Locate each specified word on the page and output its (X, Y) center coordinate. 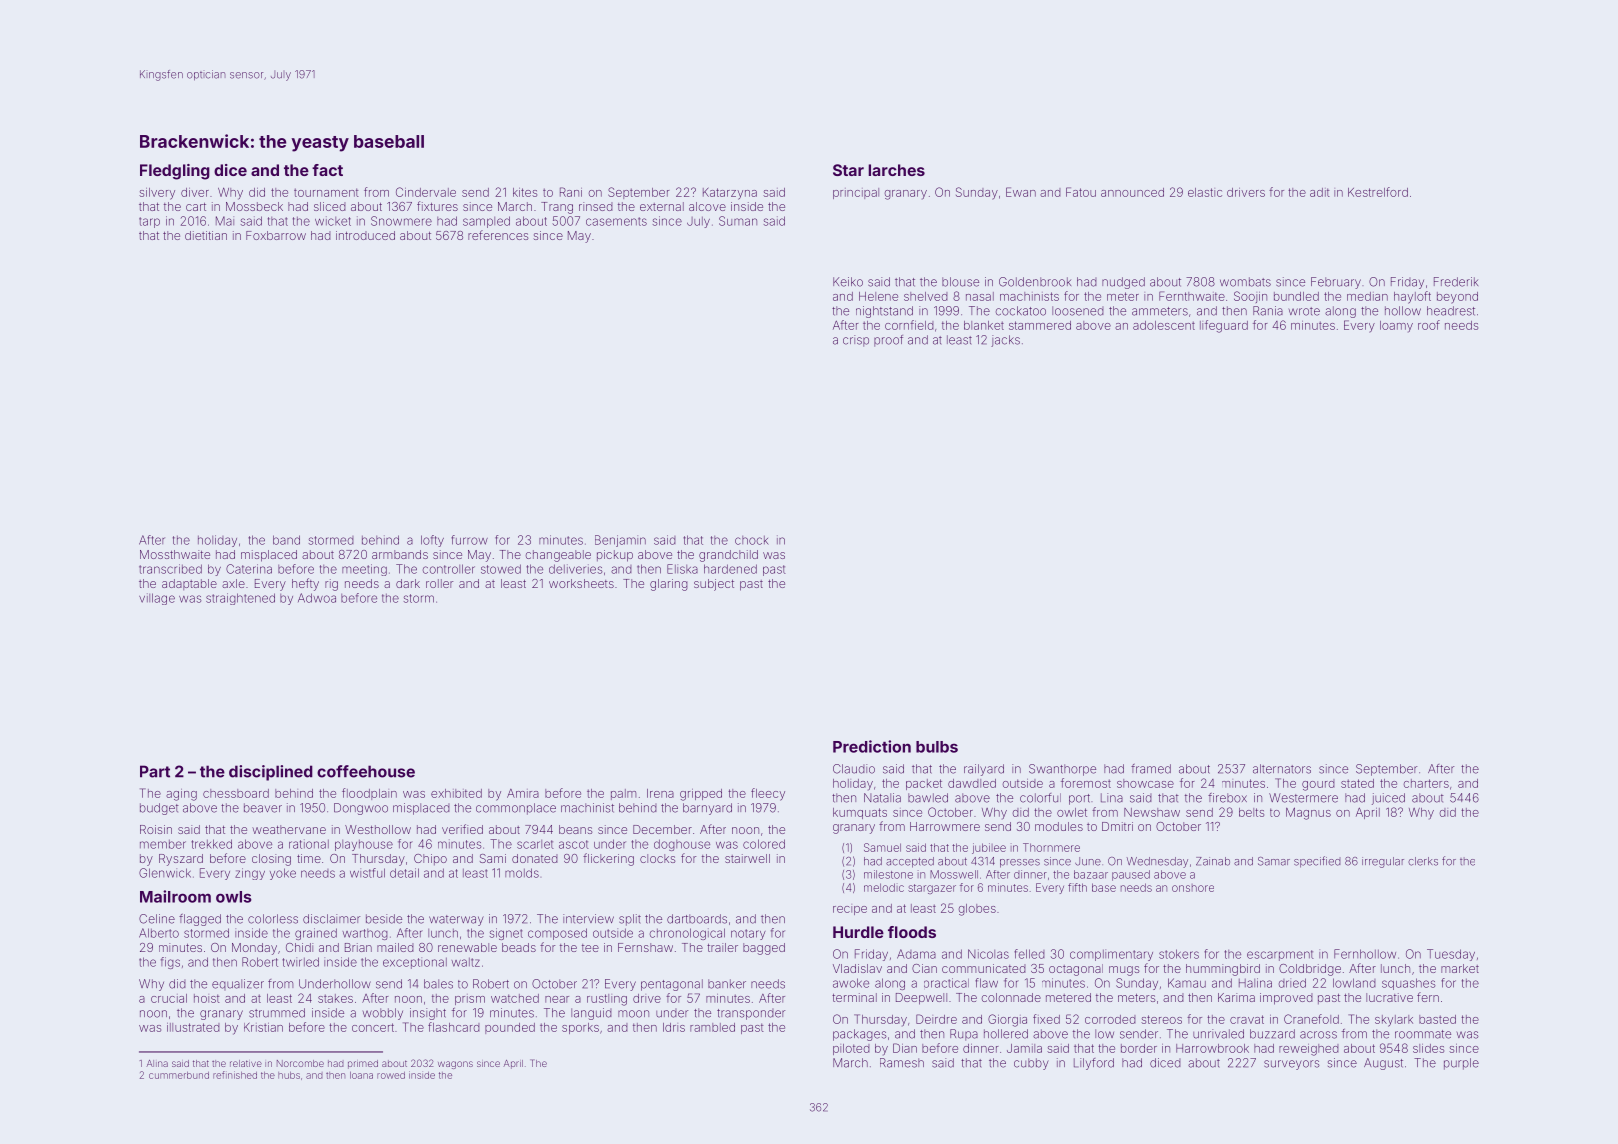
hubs (289, 1075)
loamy (1396, 327)
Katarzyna (730, 194)
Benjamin (620, 541)
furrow (469, 540)
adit (1320, 192)
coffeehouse (366, 771)
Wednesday (1157, 862)
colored (764, 844)
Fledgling (175, 172)
